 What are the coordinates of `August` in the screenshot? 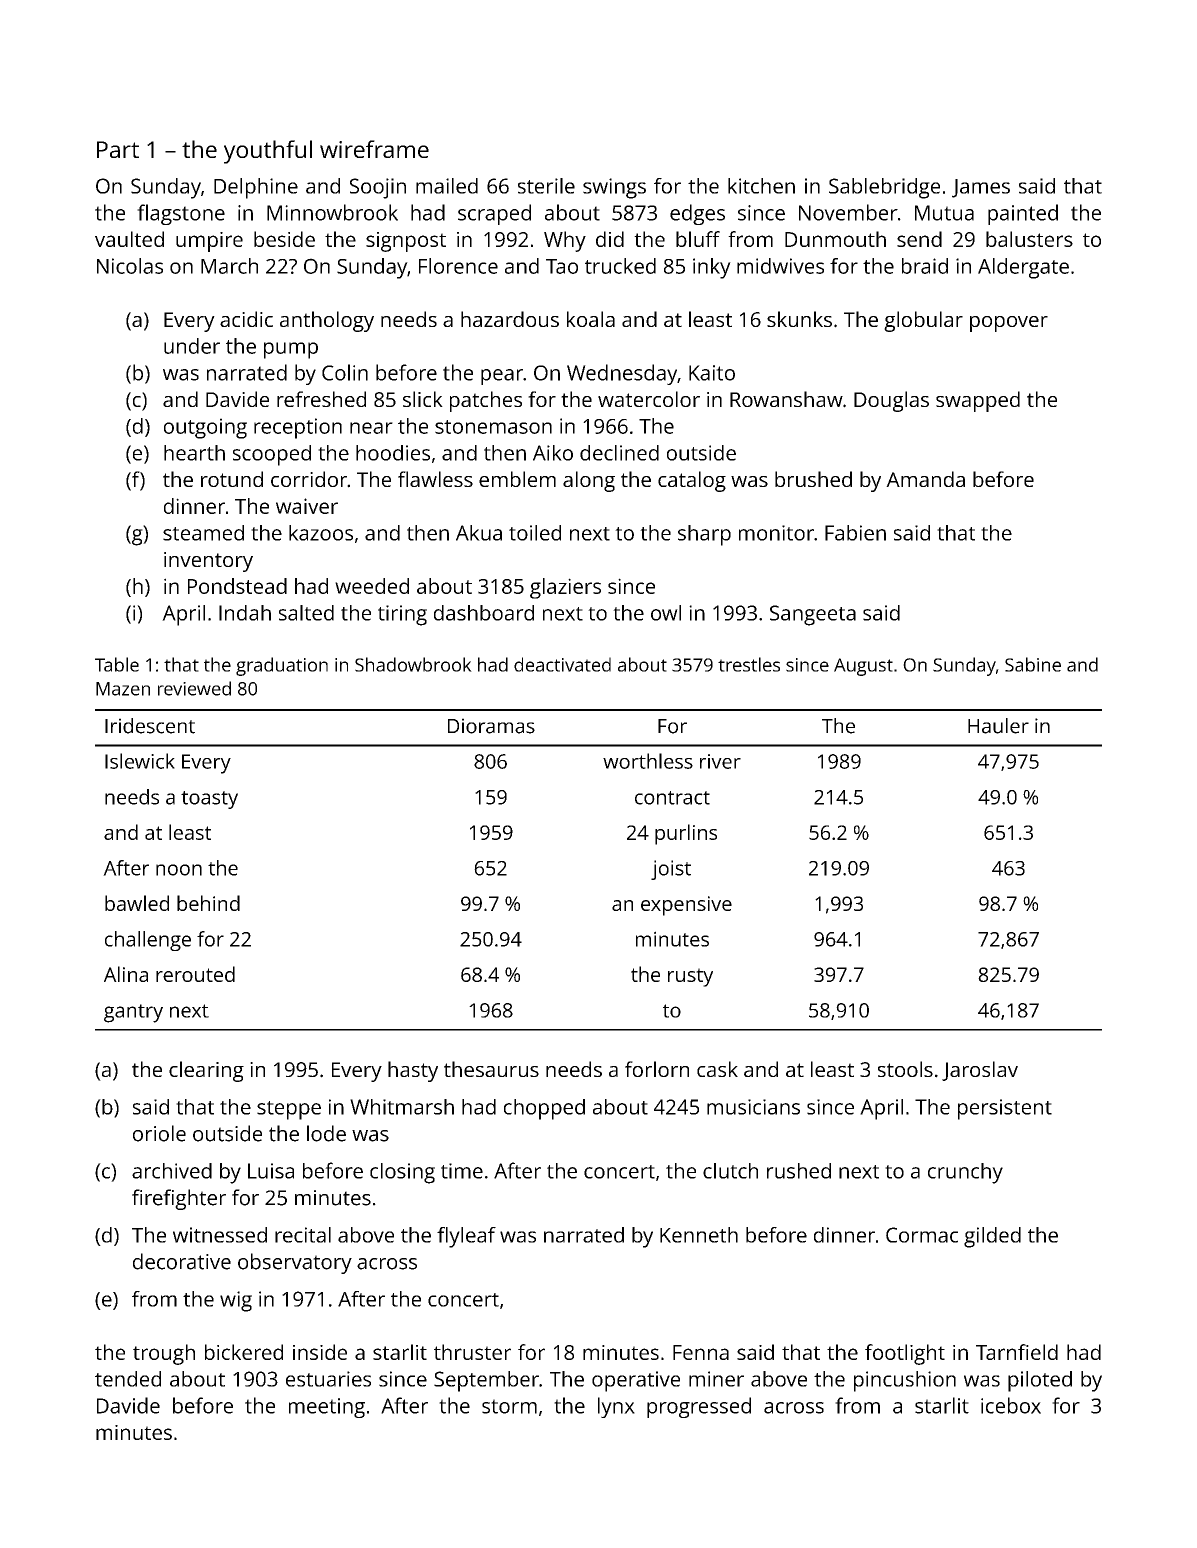 It's located at (863, 667).
